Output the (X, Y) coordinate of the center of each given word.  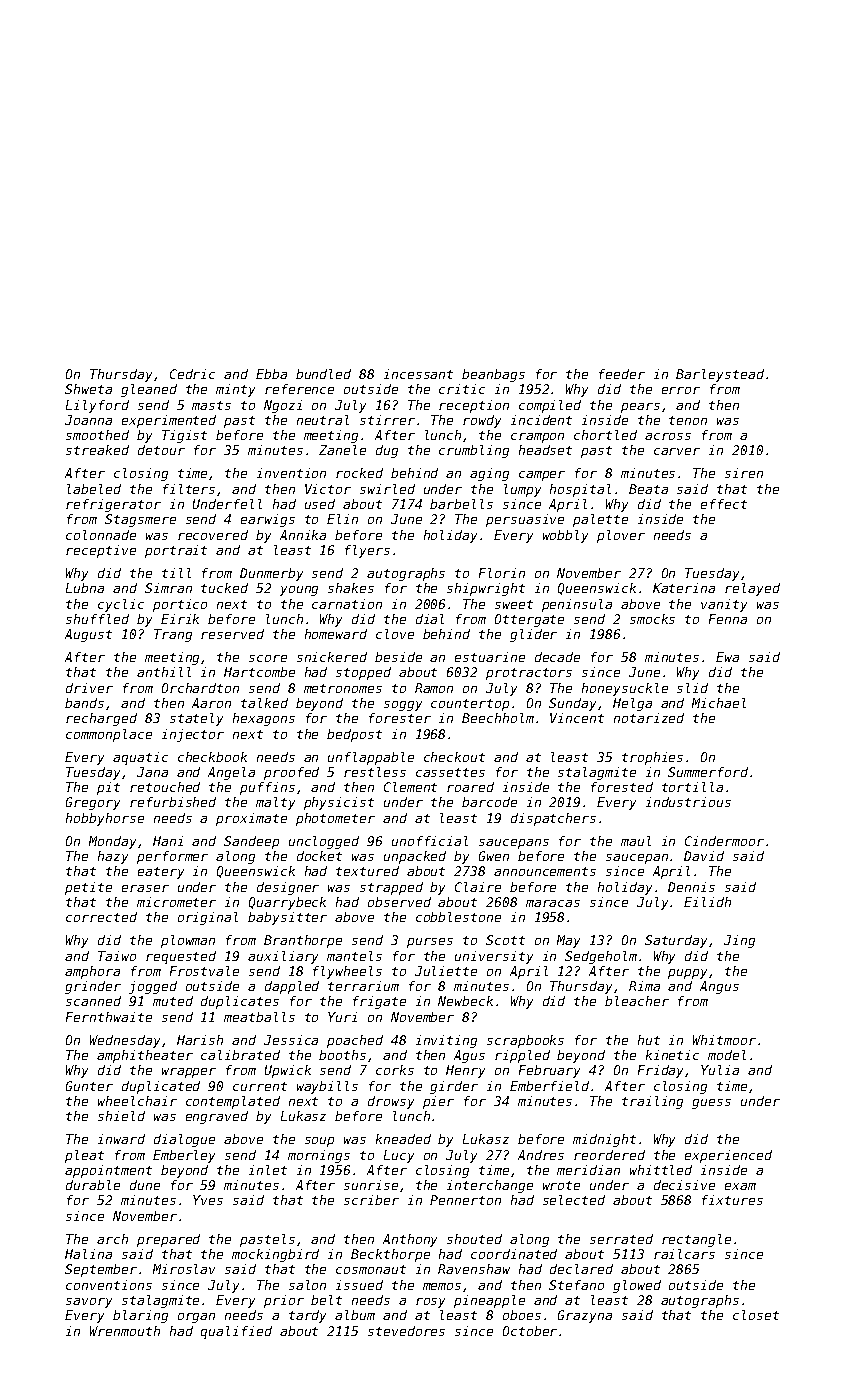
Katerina (684, 588)
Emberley (184, 1156)
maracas (553, 903)
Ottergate (529, 620)
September (101, 1270)
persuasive (525, 520)
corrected (101, 917)
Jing (739, 941)
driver (89, 688)
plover (621, 536)
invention (291, 473)
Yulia (720, 1070)
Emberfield (549, 1086)
